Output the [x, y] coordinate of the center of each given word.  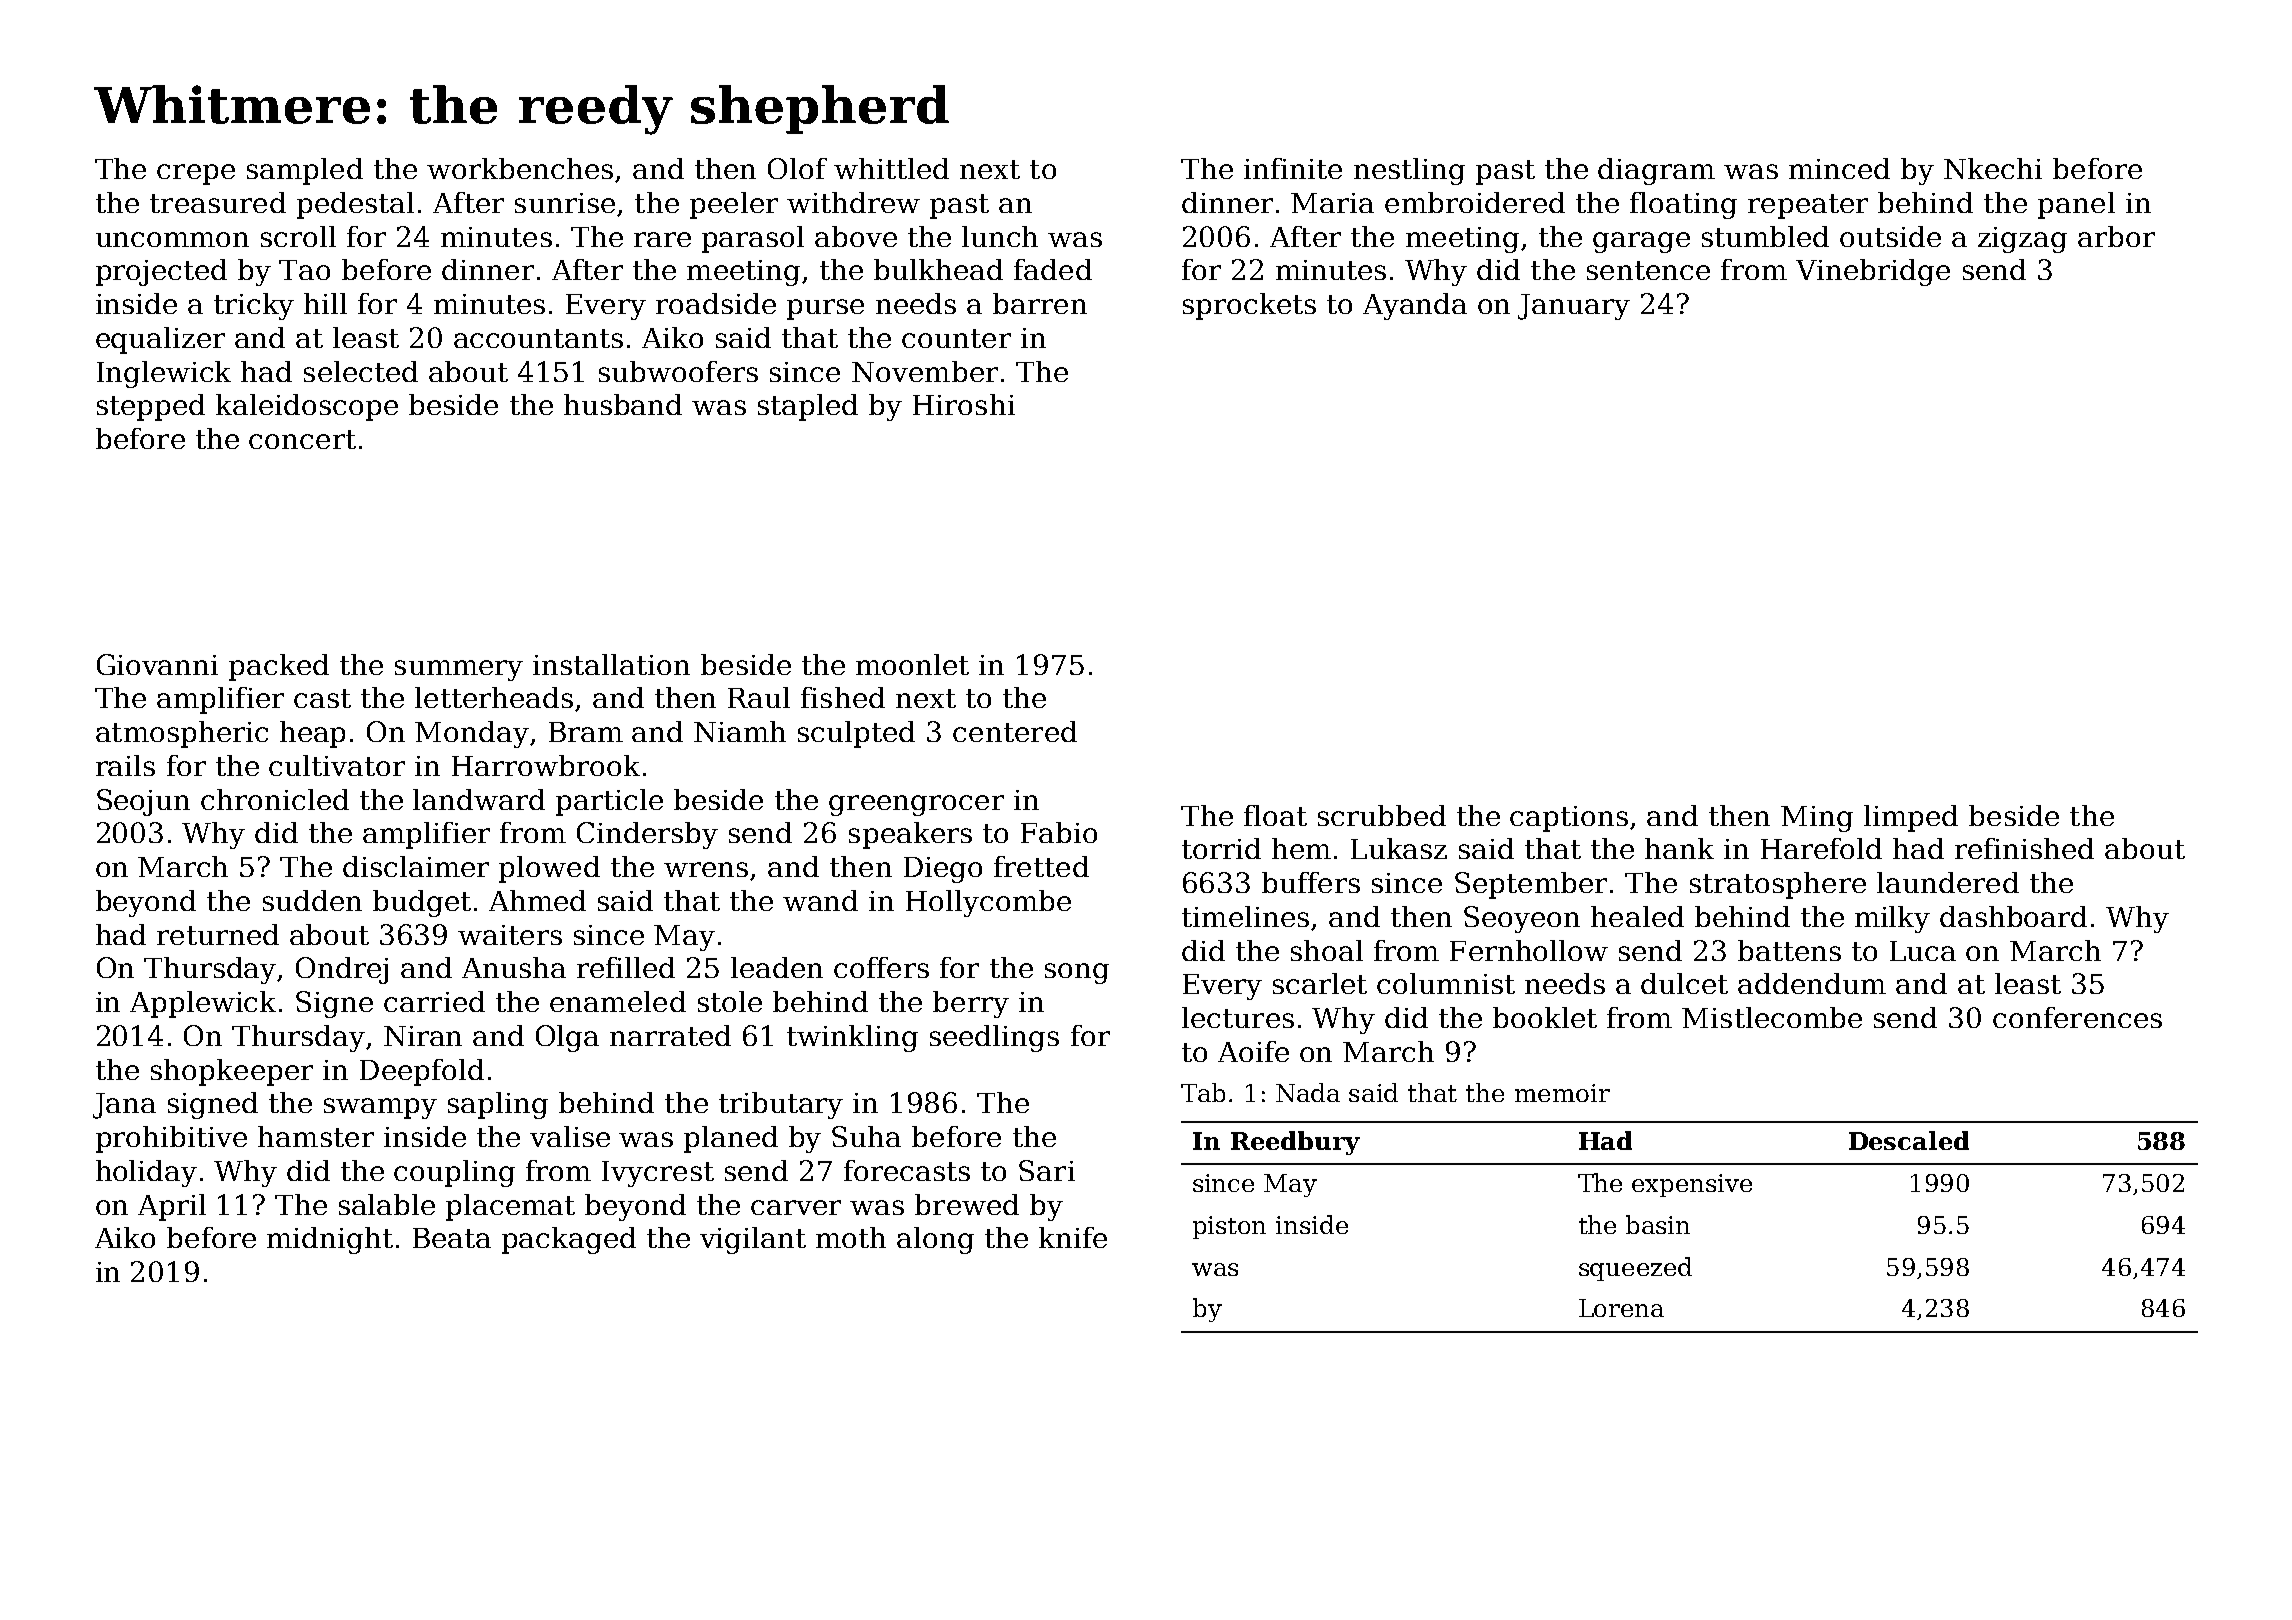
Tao [304, 270]
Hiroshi [964, 404]
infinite [1293, 168]
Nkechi [1993, 168]
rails [125, 765]
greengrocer [916, 805]
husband [623, 404]
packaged [569, 1240]
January [1574, 307]
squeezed [1635, 1269]
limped [1911, 818]
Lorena [1621, 1308]
